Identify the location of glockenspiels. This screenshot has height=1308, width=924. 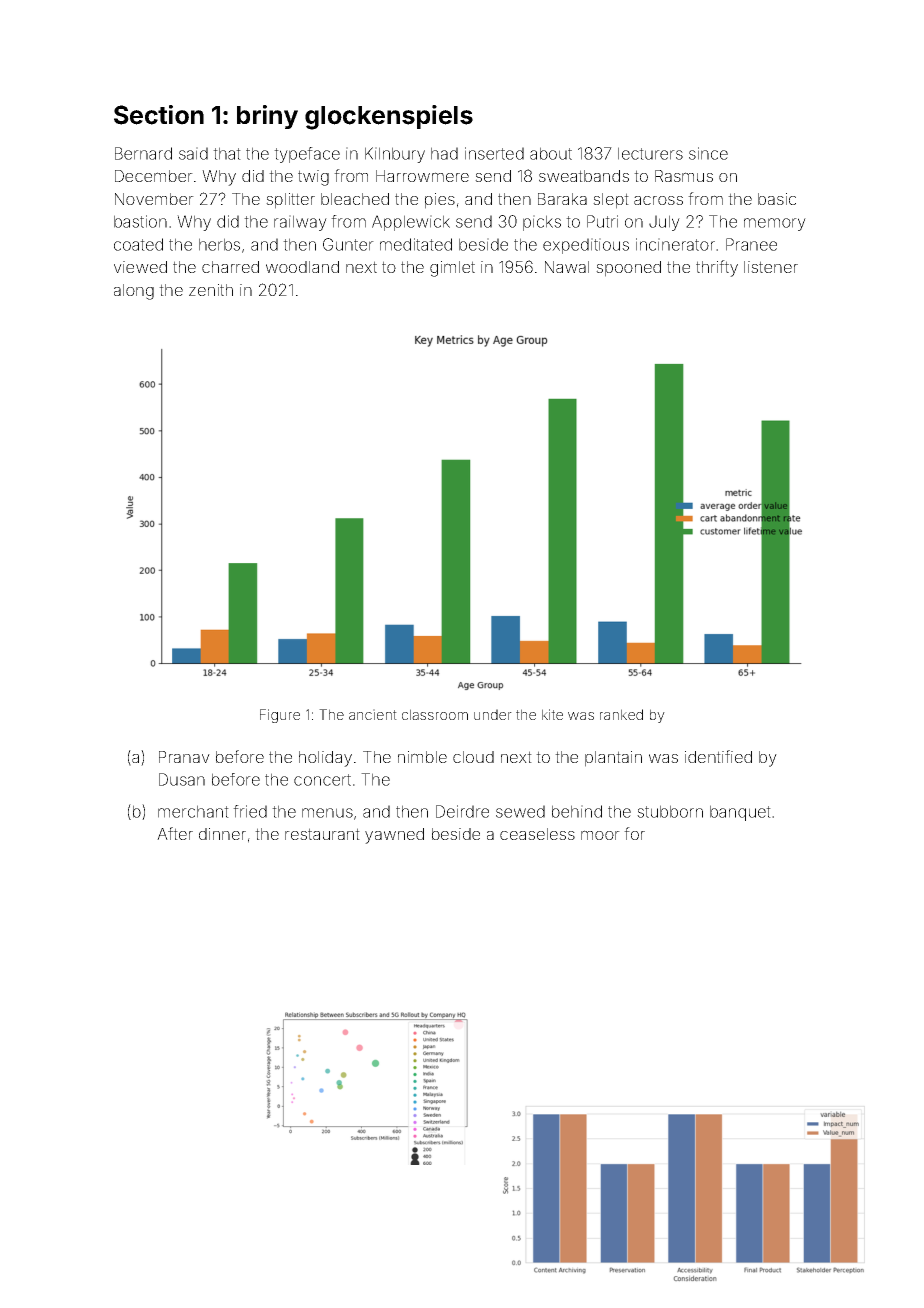
(389, 117).
